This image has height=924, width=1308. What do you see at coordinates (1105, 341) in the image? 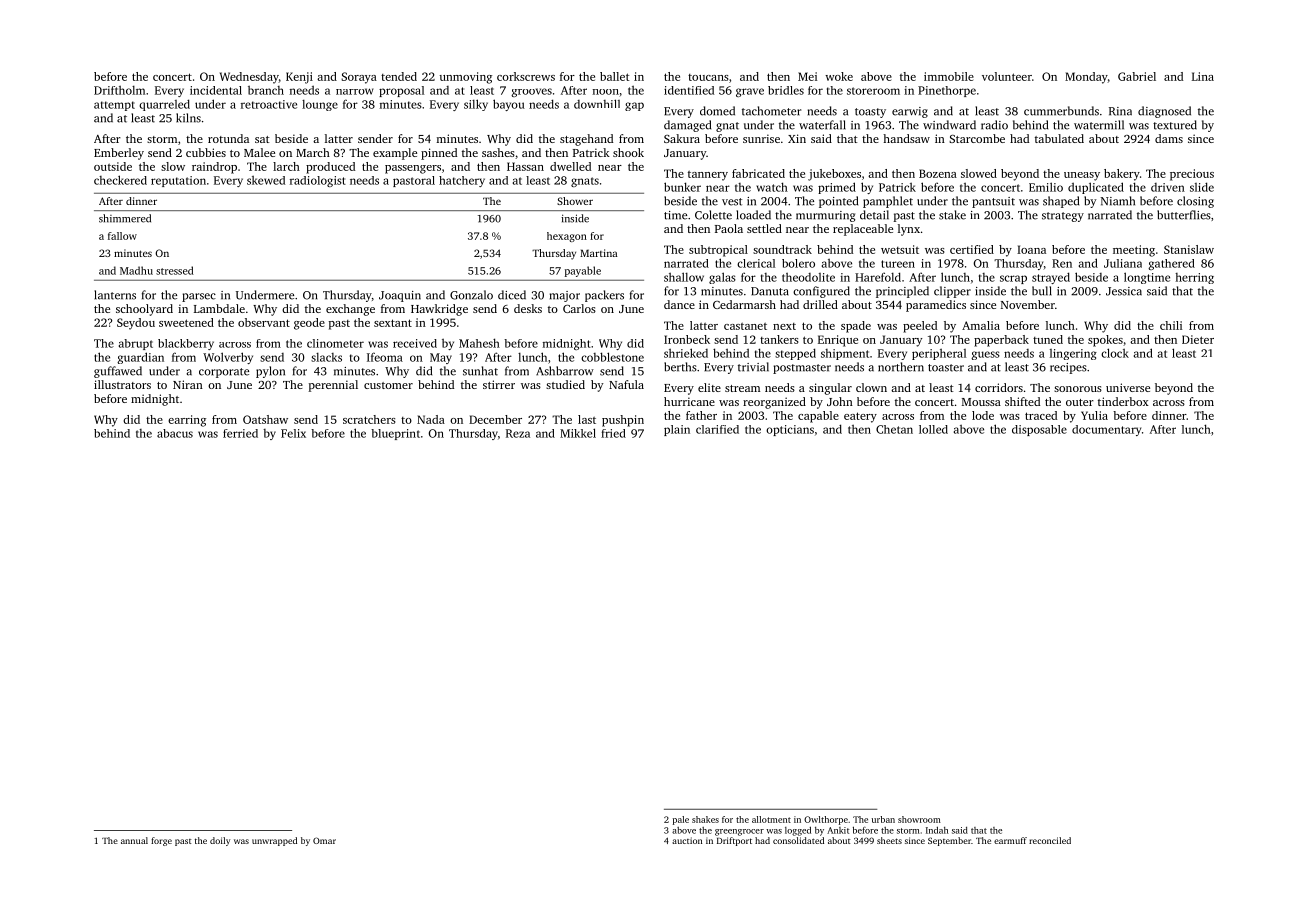
I see `spokes` at bounding box center [1105, 341].
